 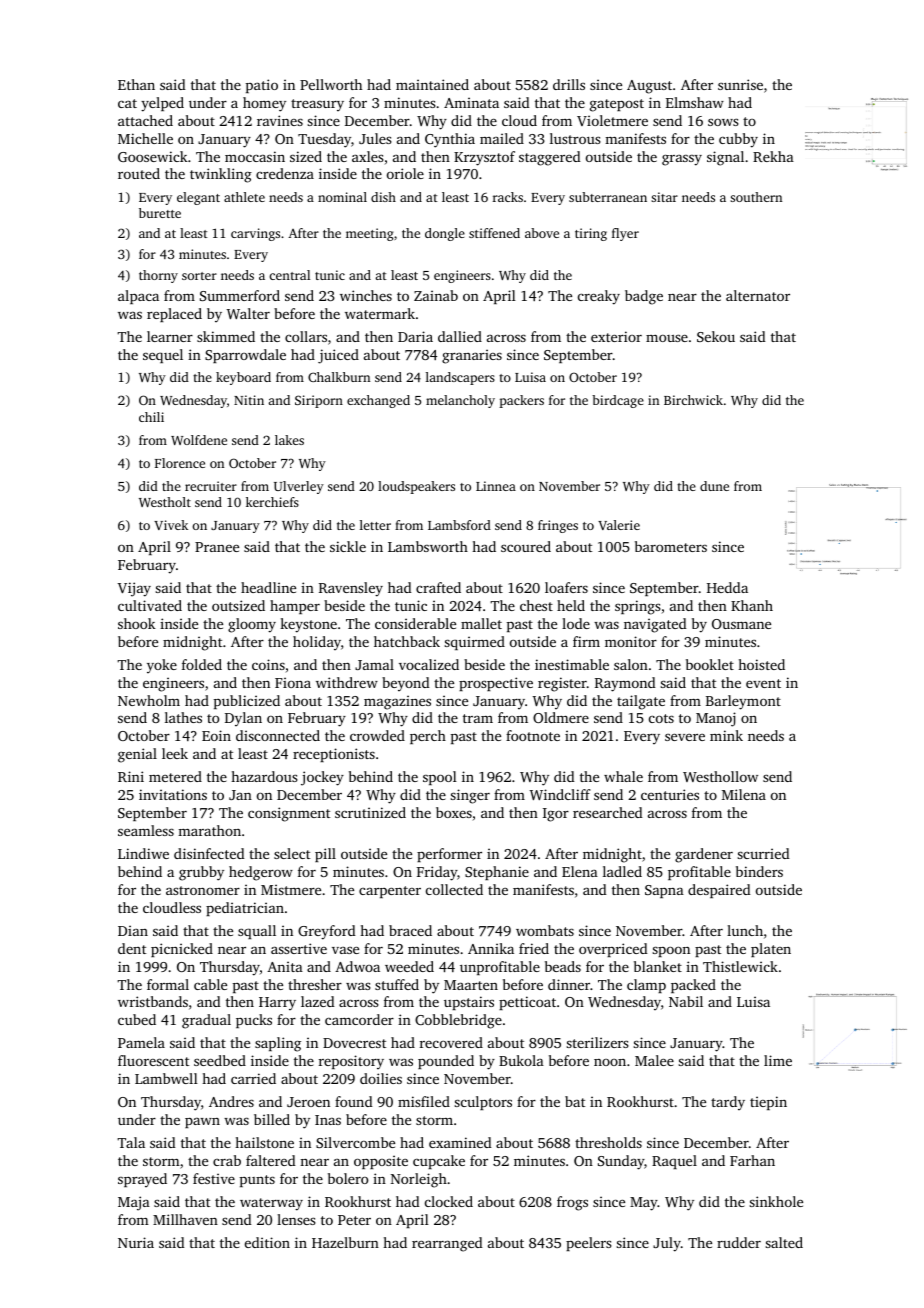 What do you see at coordinates (409, 966) in the page?
I see `weeded` at bounding box center [409, 966].
